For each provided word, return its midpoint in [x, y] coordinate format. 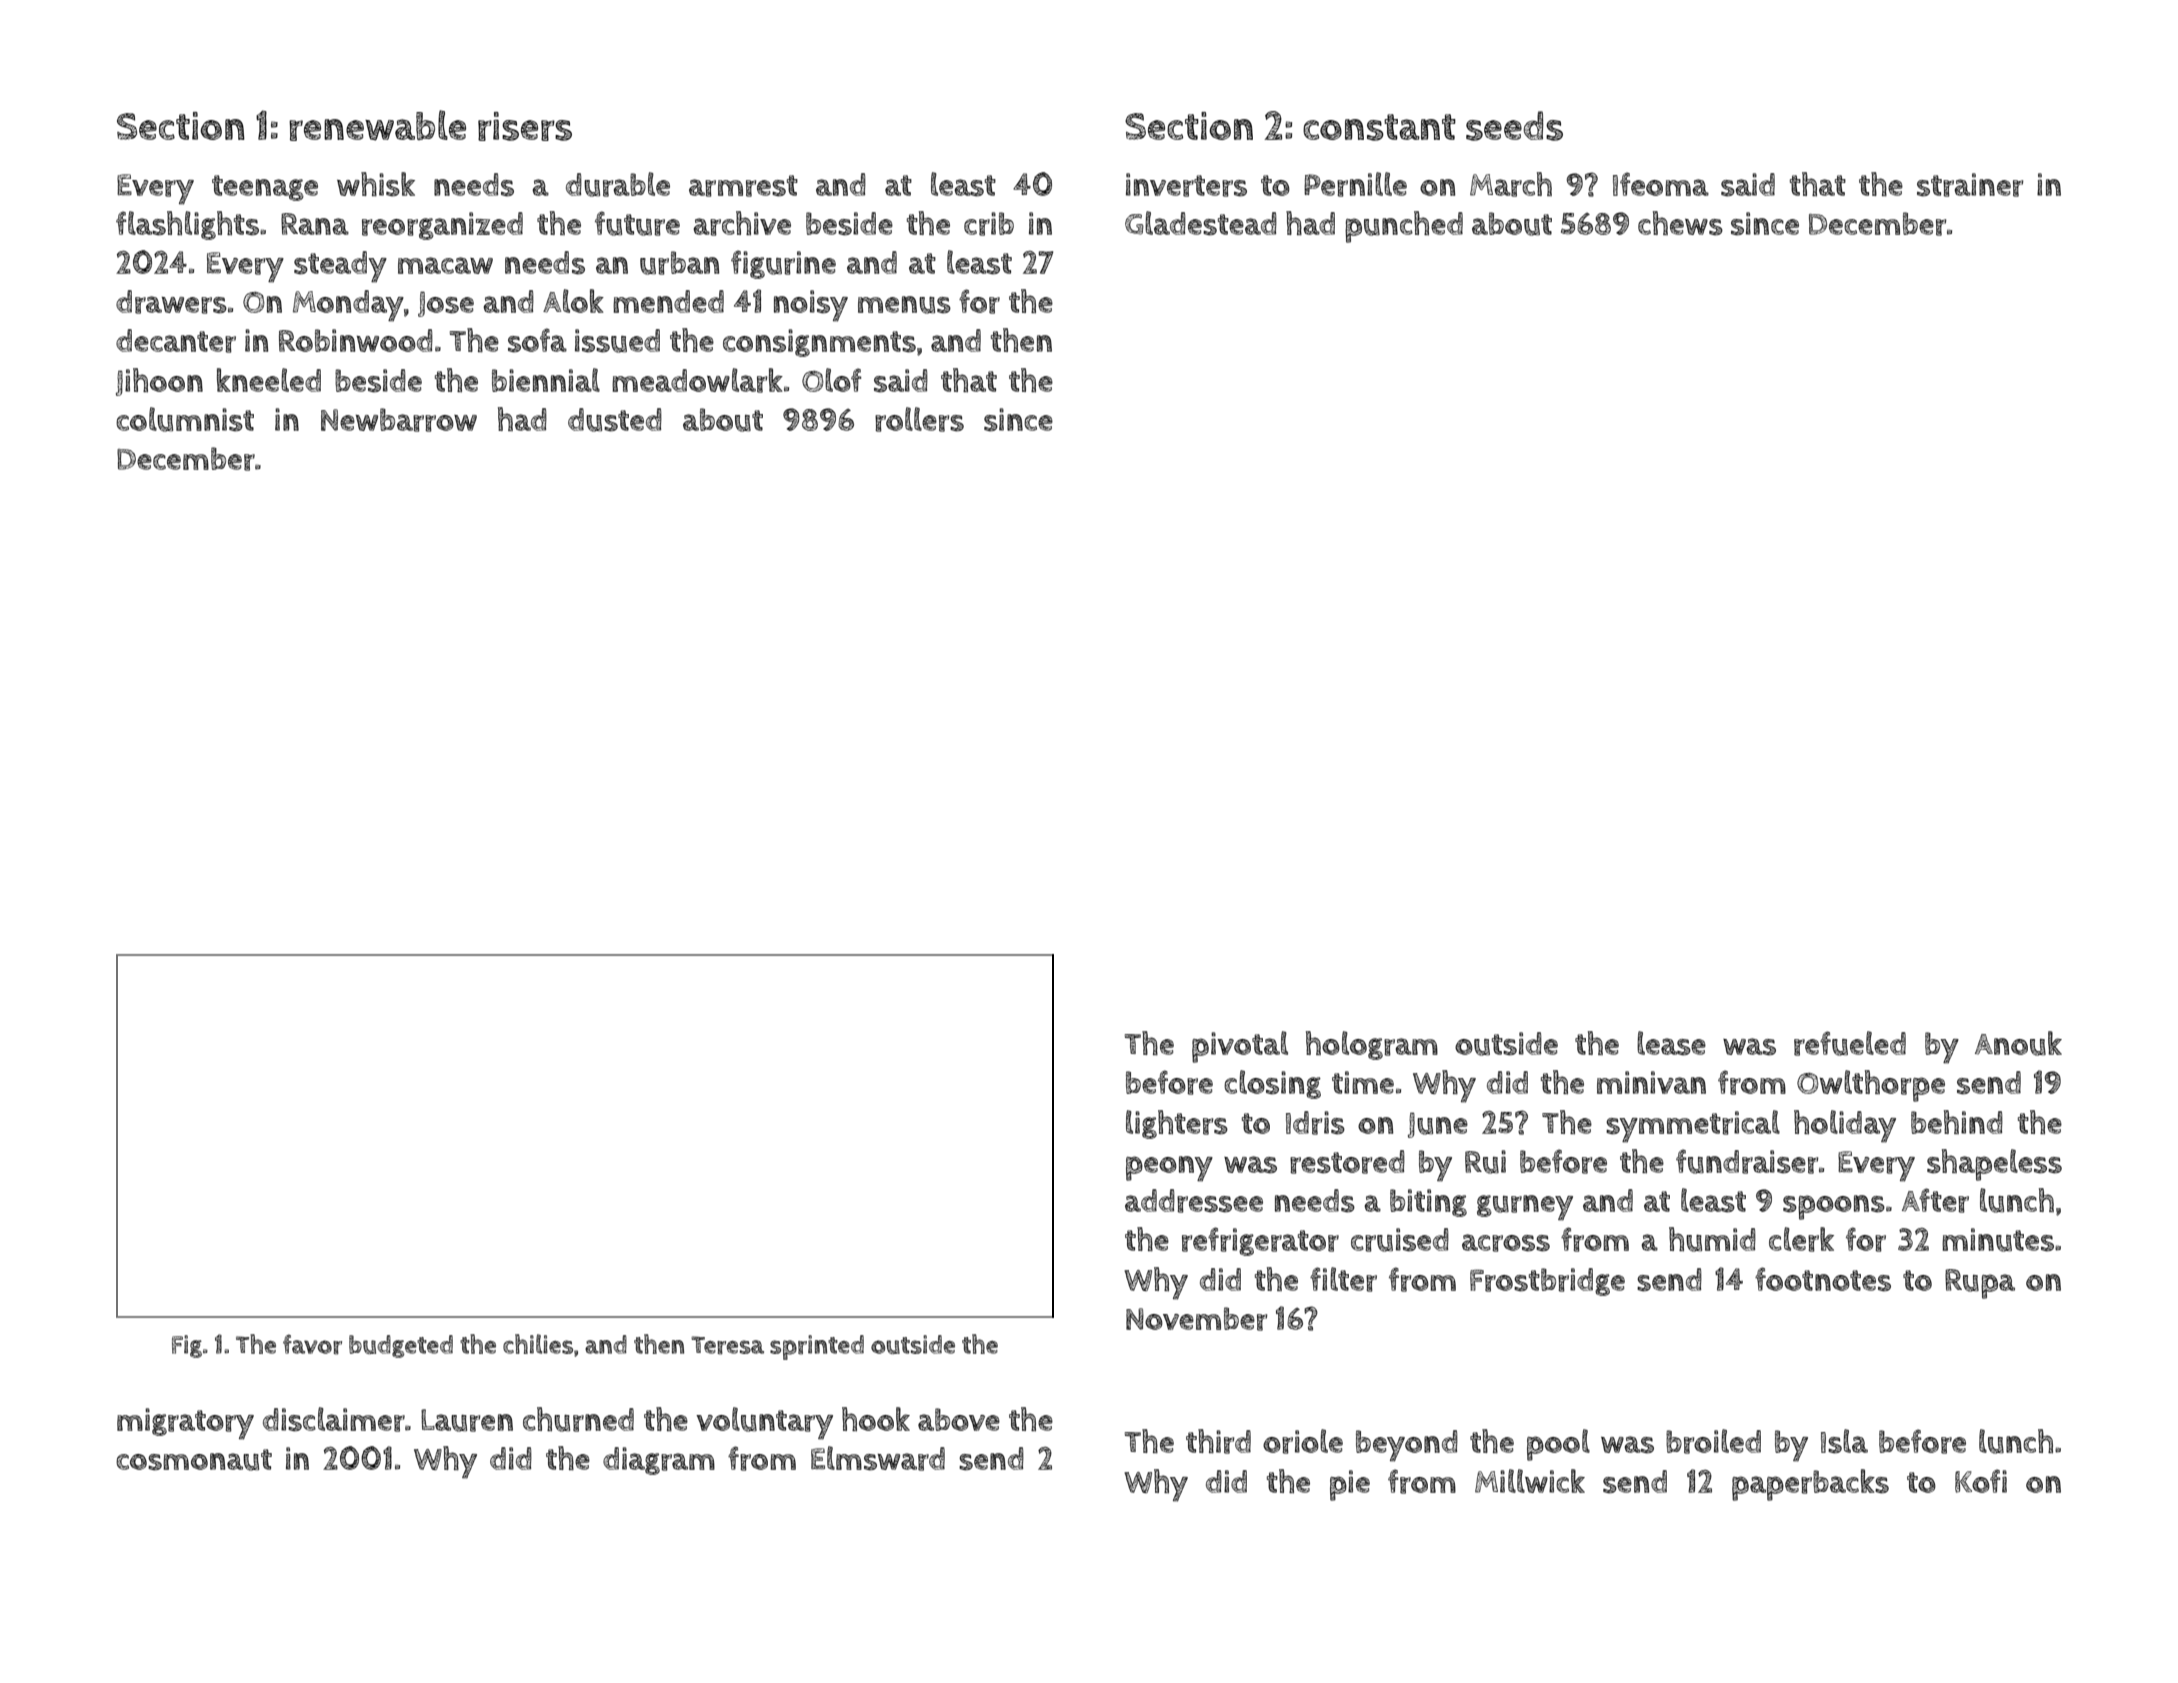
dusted [615, 420]
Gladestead [1201, 223]
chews [1680, 223]
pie [1350, 1485]
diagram [659, 1461]
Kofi [1981, 1481]
